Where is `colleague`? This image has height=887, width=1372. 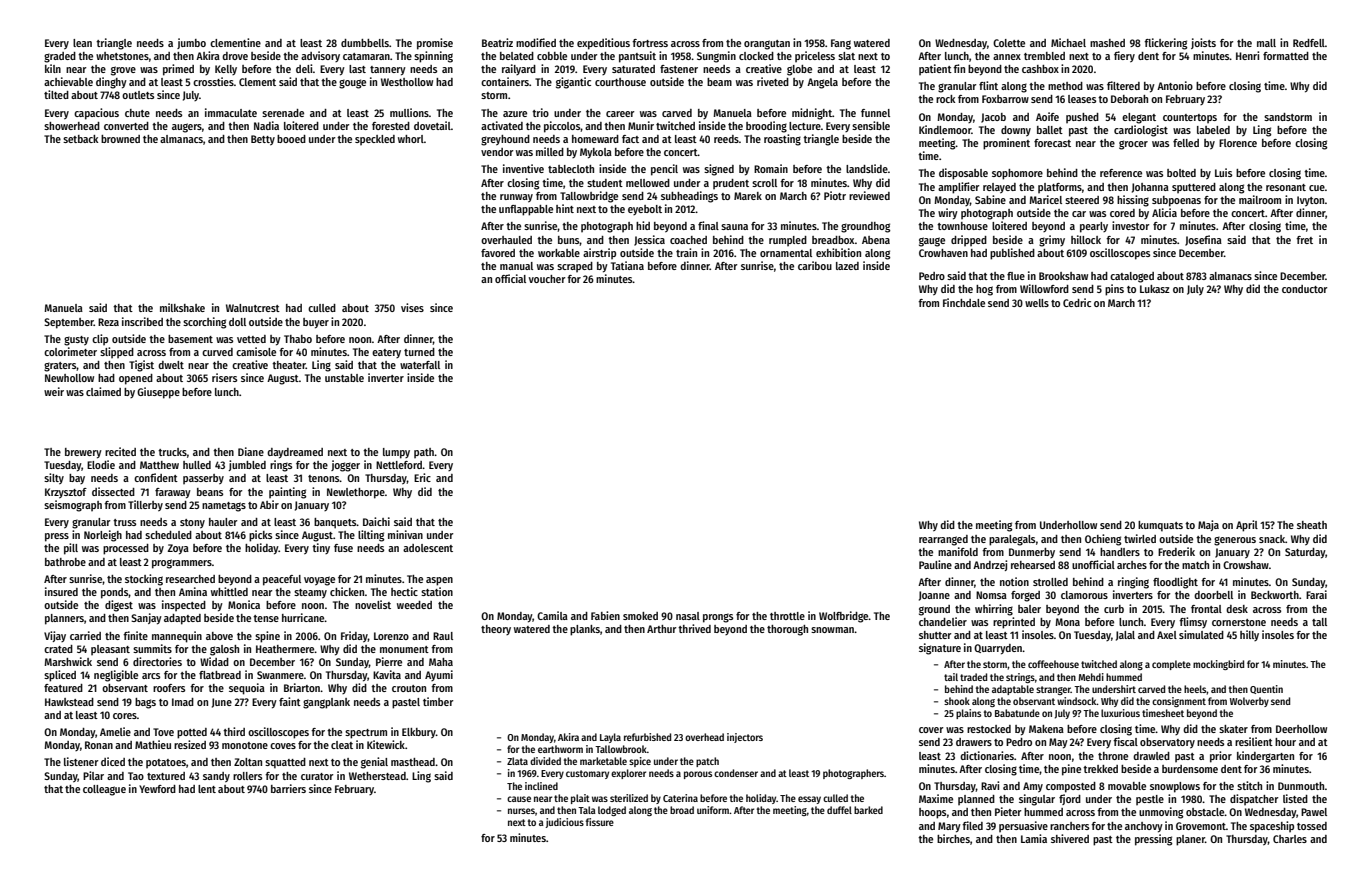 colleague is located at coordinates (104, 790).
